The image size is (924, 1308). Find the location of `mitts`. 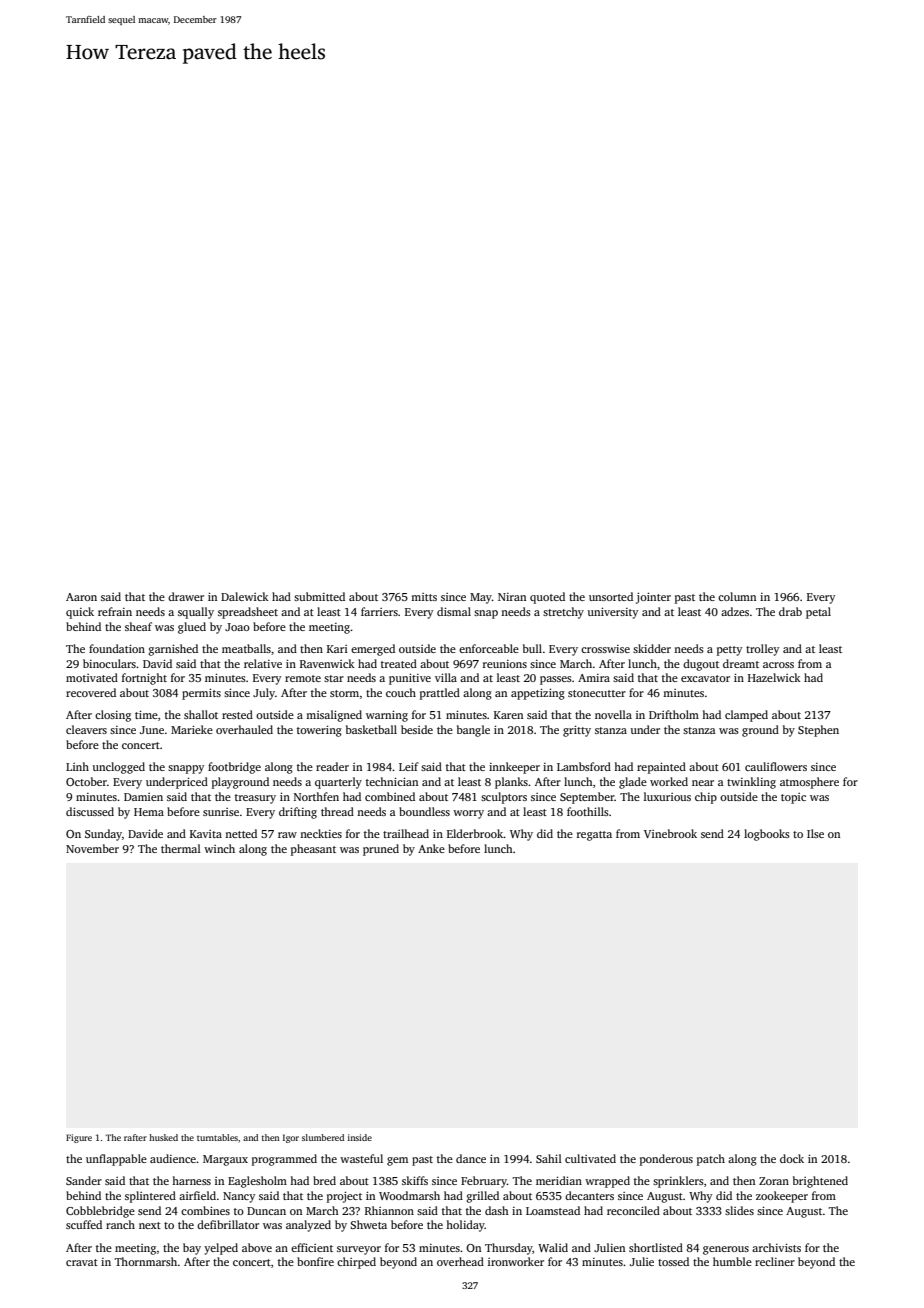

mitts is located at coordinates (424, 597).
